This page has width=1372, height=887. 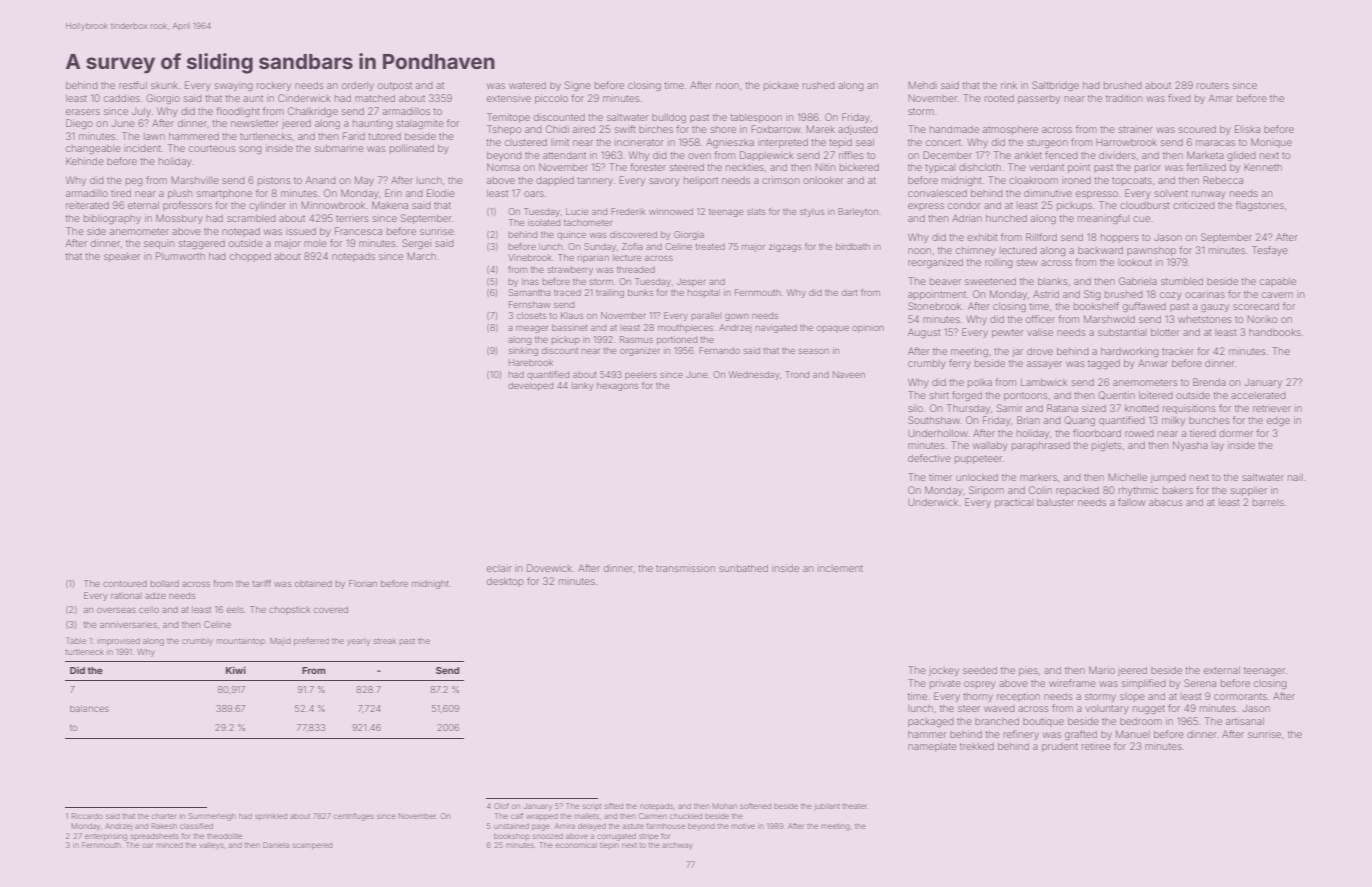 What do you see at coordinates (756, 211) in the page?
I see `slats` at bounding box center [756, 211].
